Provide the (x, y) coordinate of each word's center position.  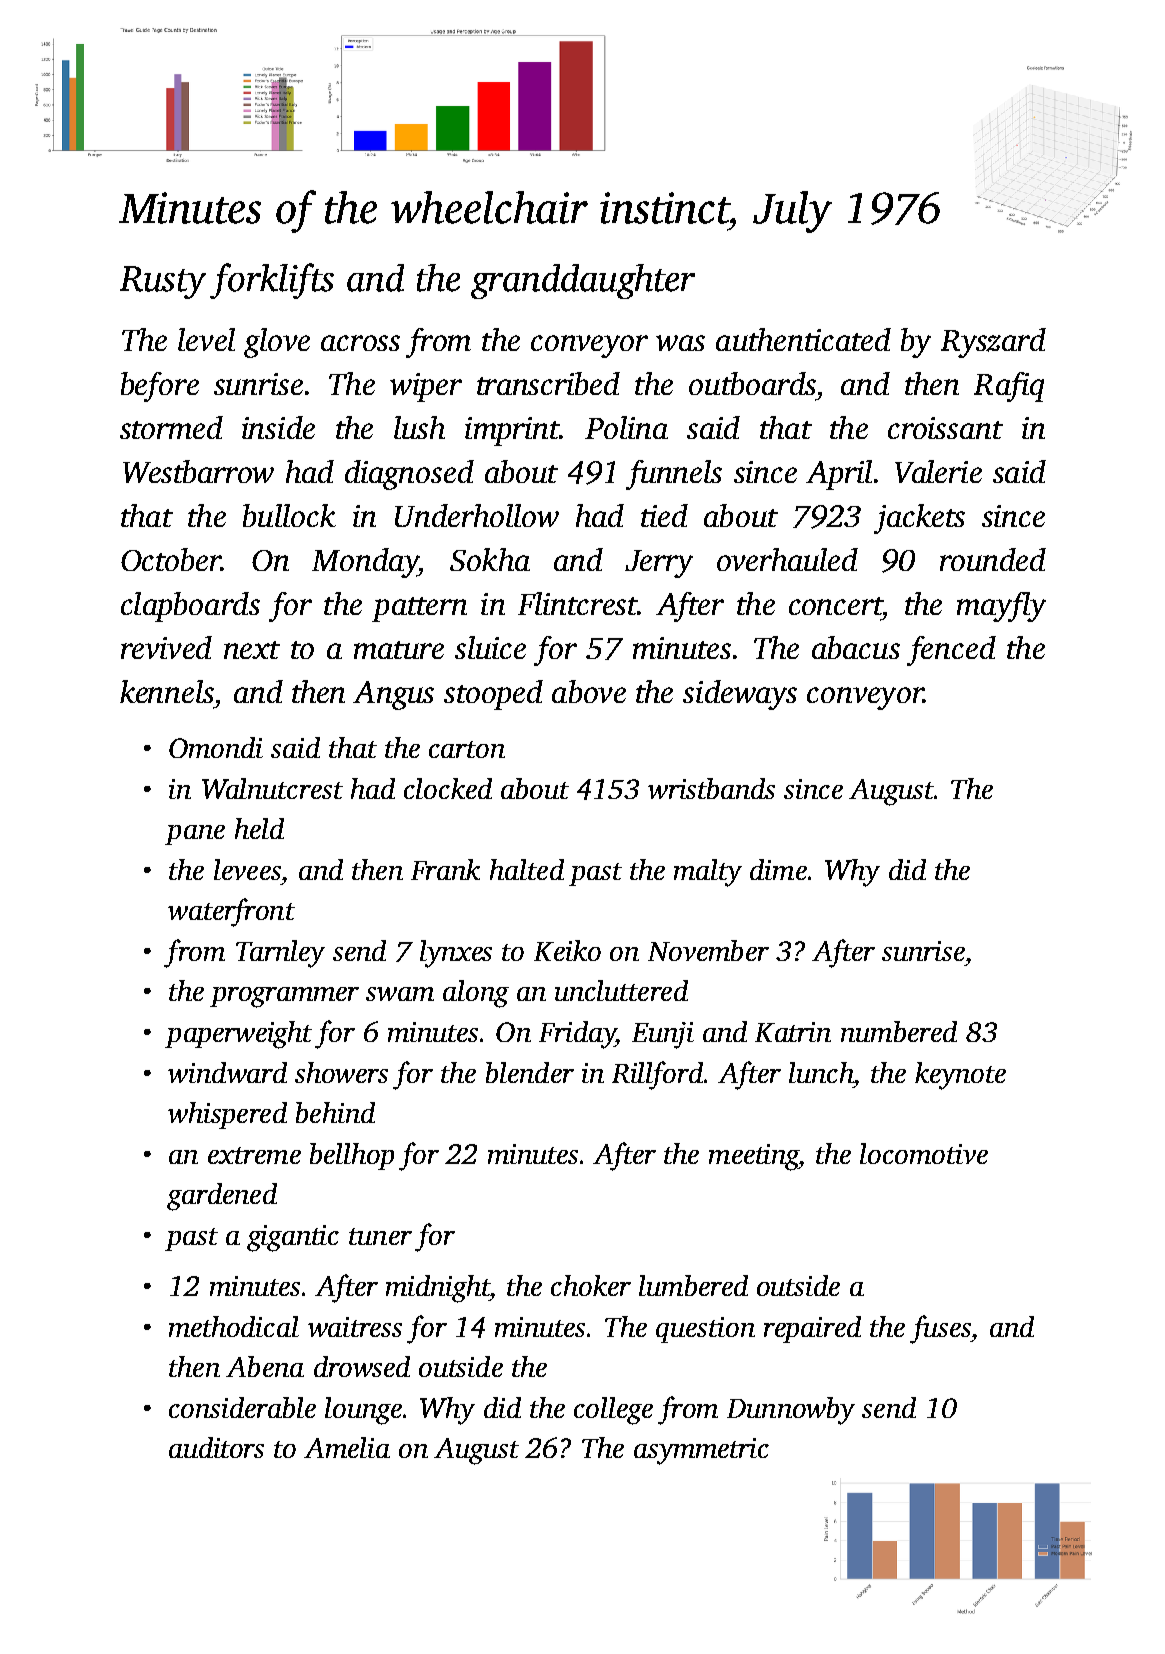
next (252, 650)
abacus (856, 647)
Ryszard (993, 343)
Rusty (163, 282)
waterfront (231, 912)
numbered (899, 1031)
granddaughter (583, 281)
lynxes (456, 954)
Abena (265, 1366)
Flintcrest (577, 603)
